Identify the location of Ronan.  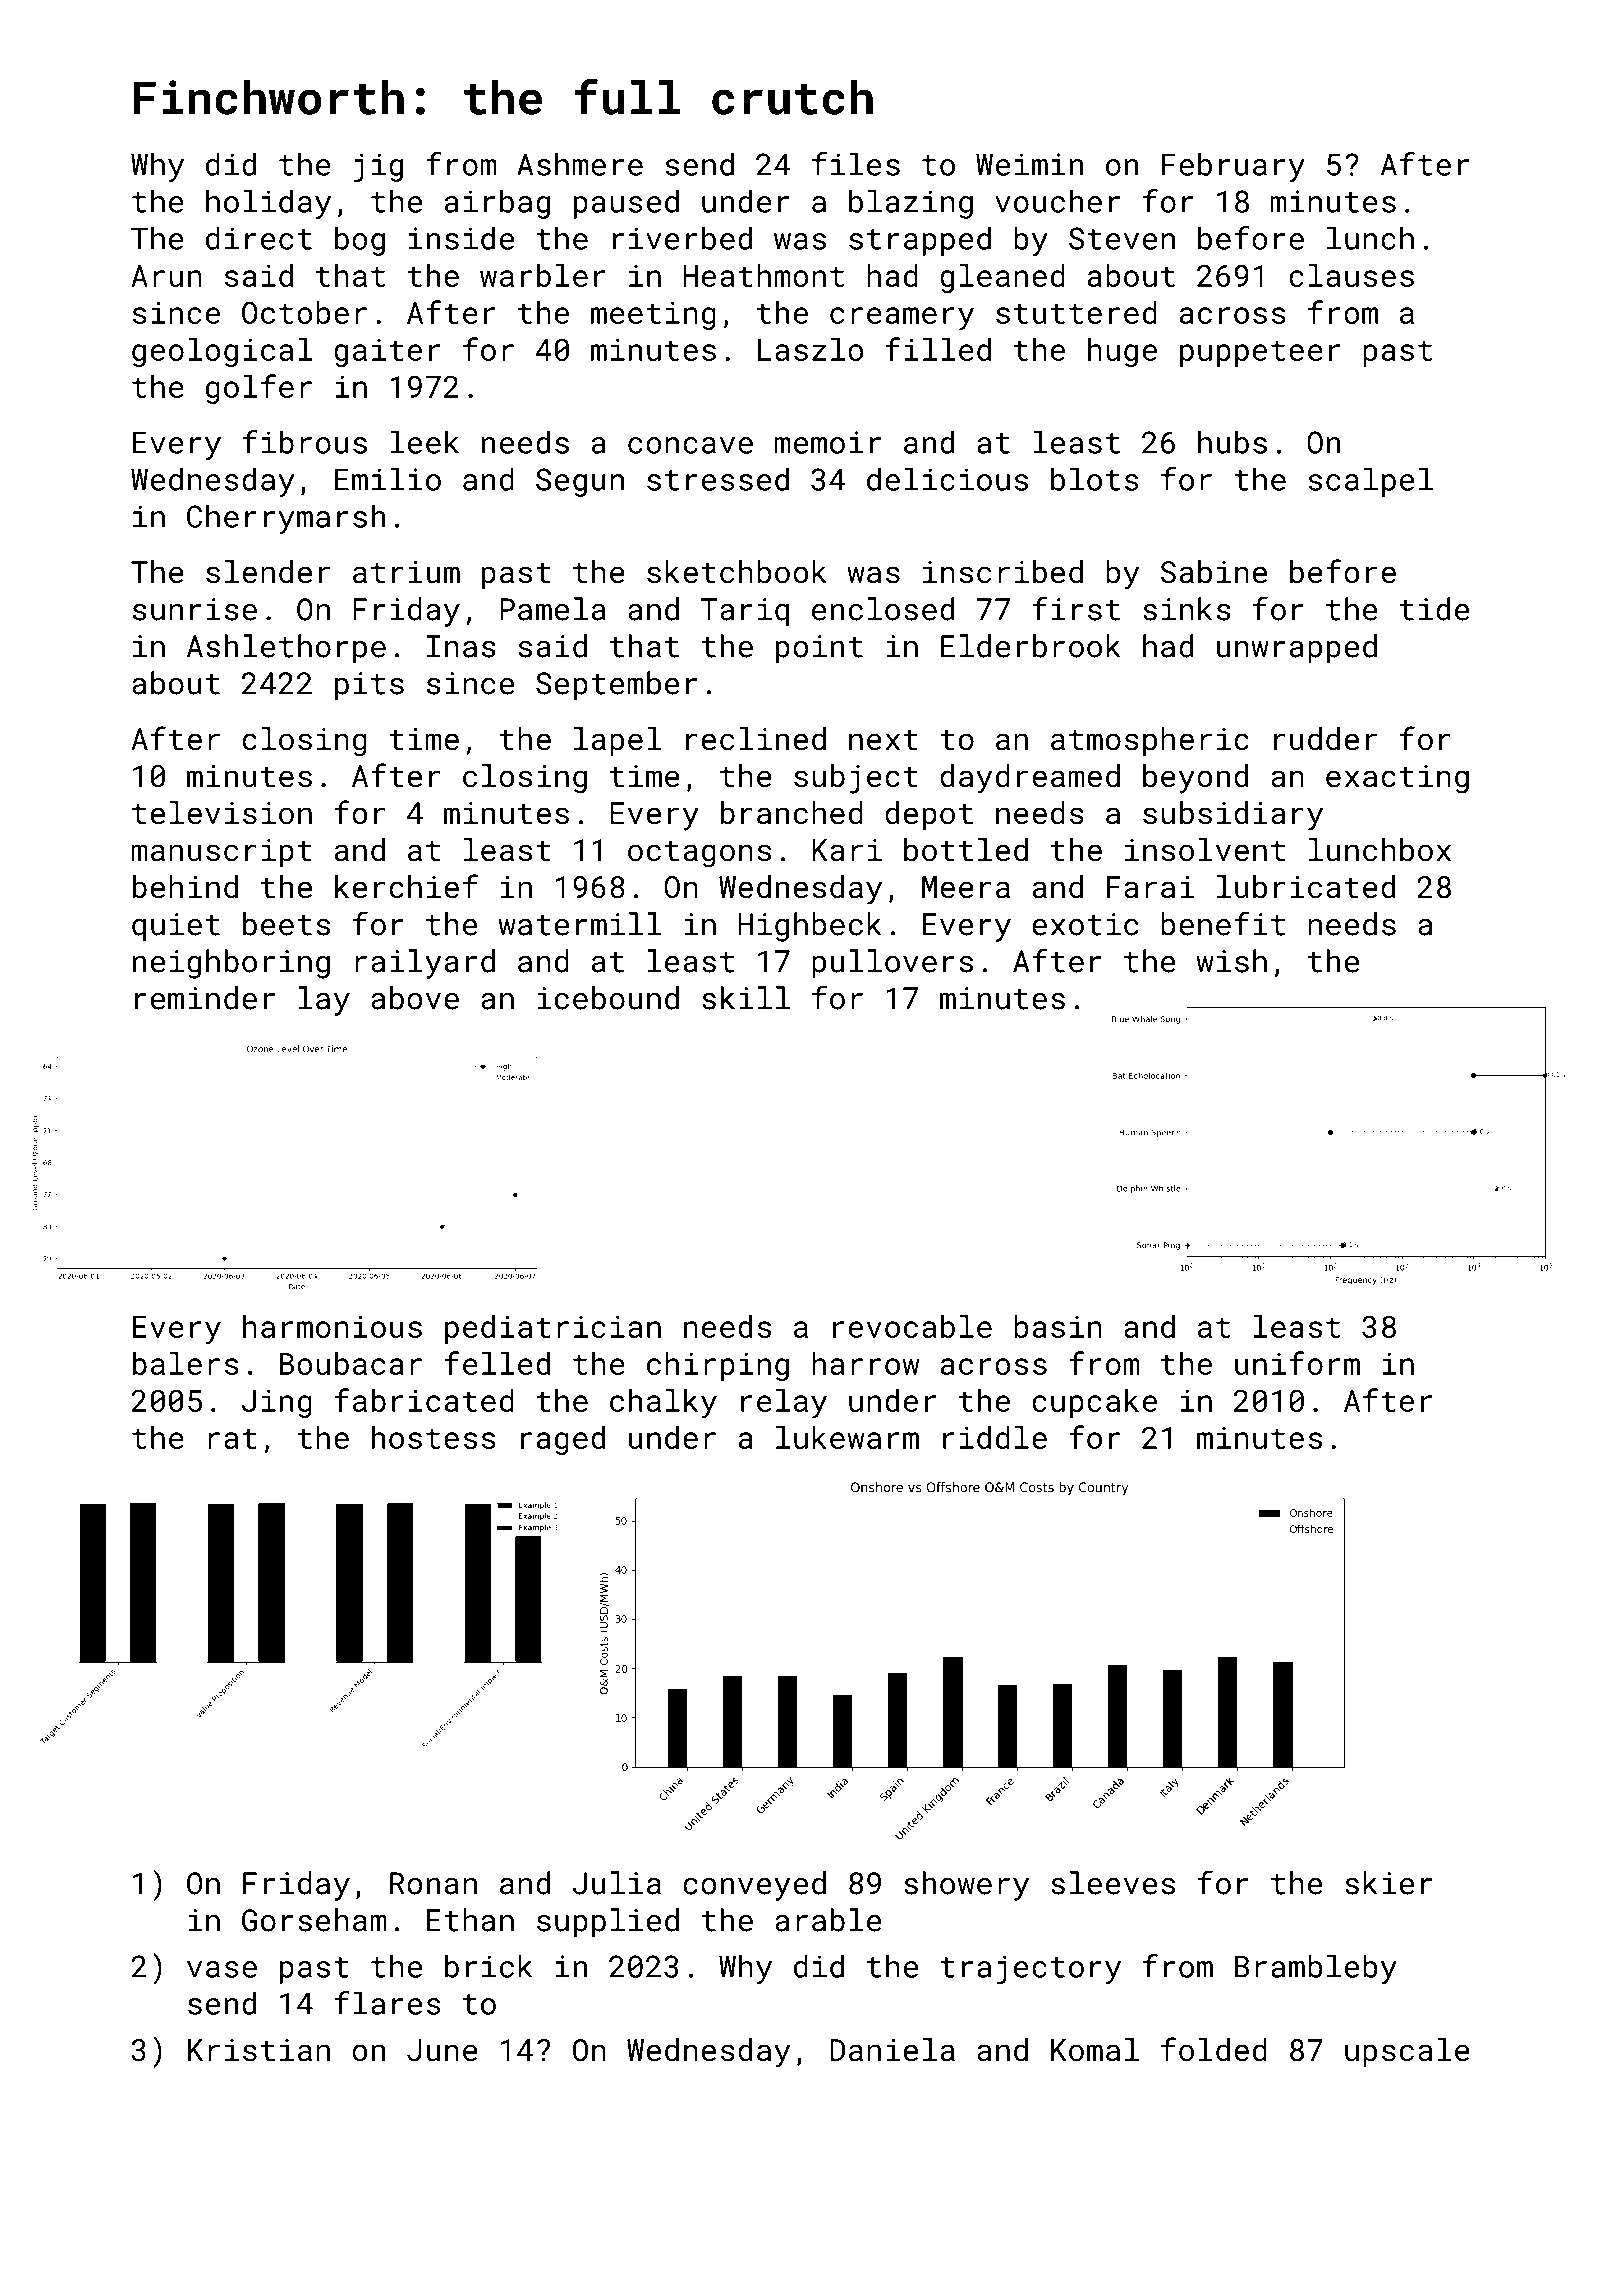
(433, 1883).
